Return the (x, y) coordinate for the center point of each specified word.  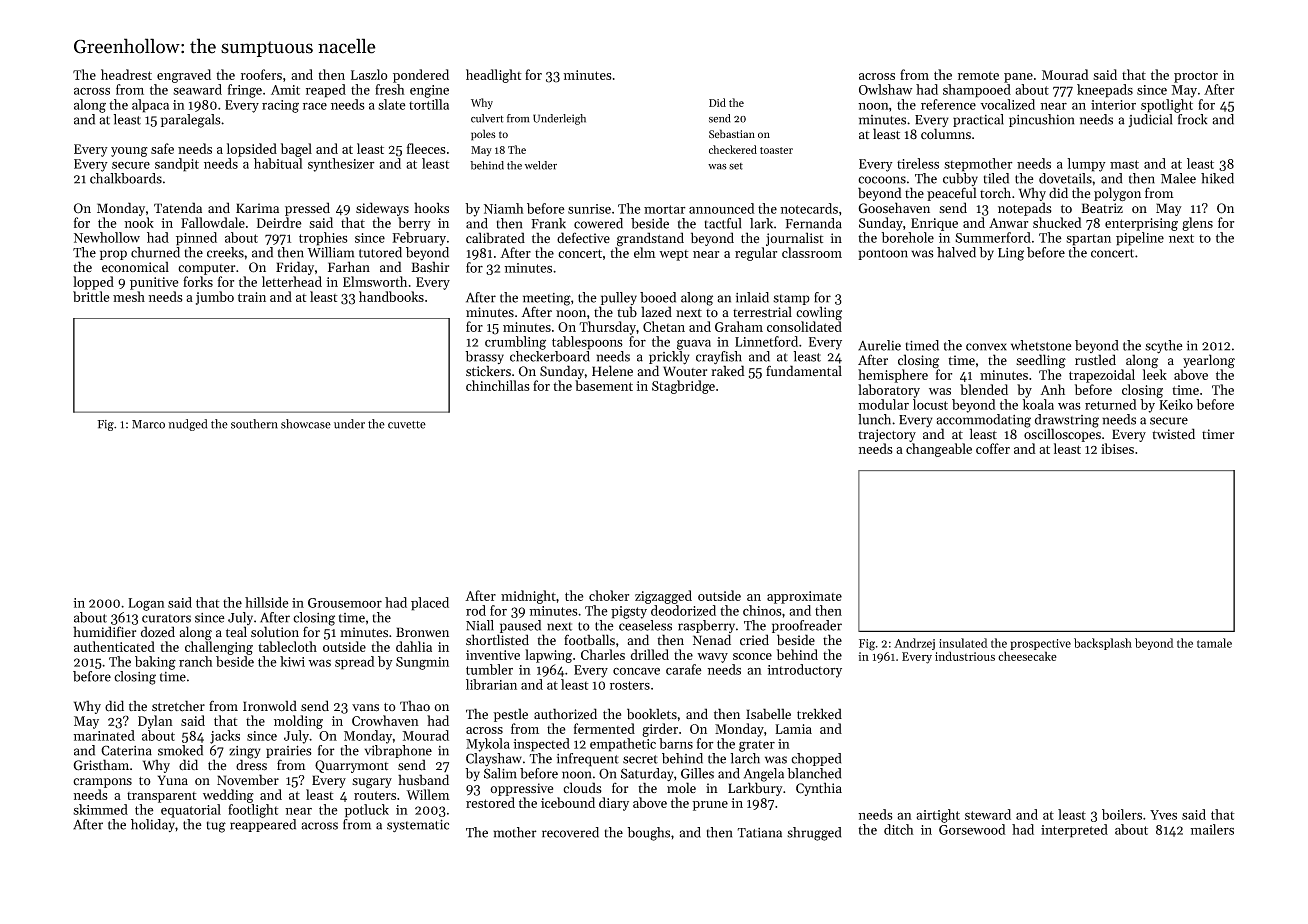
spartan (1088, 240)
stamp (791, 299)
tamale (1214, 643)
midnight (528, 597)
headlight (494, 76)
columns (946, 134)
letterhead (292, 281)
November (248, 780)
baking (155, 663)
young (129, 152)
